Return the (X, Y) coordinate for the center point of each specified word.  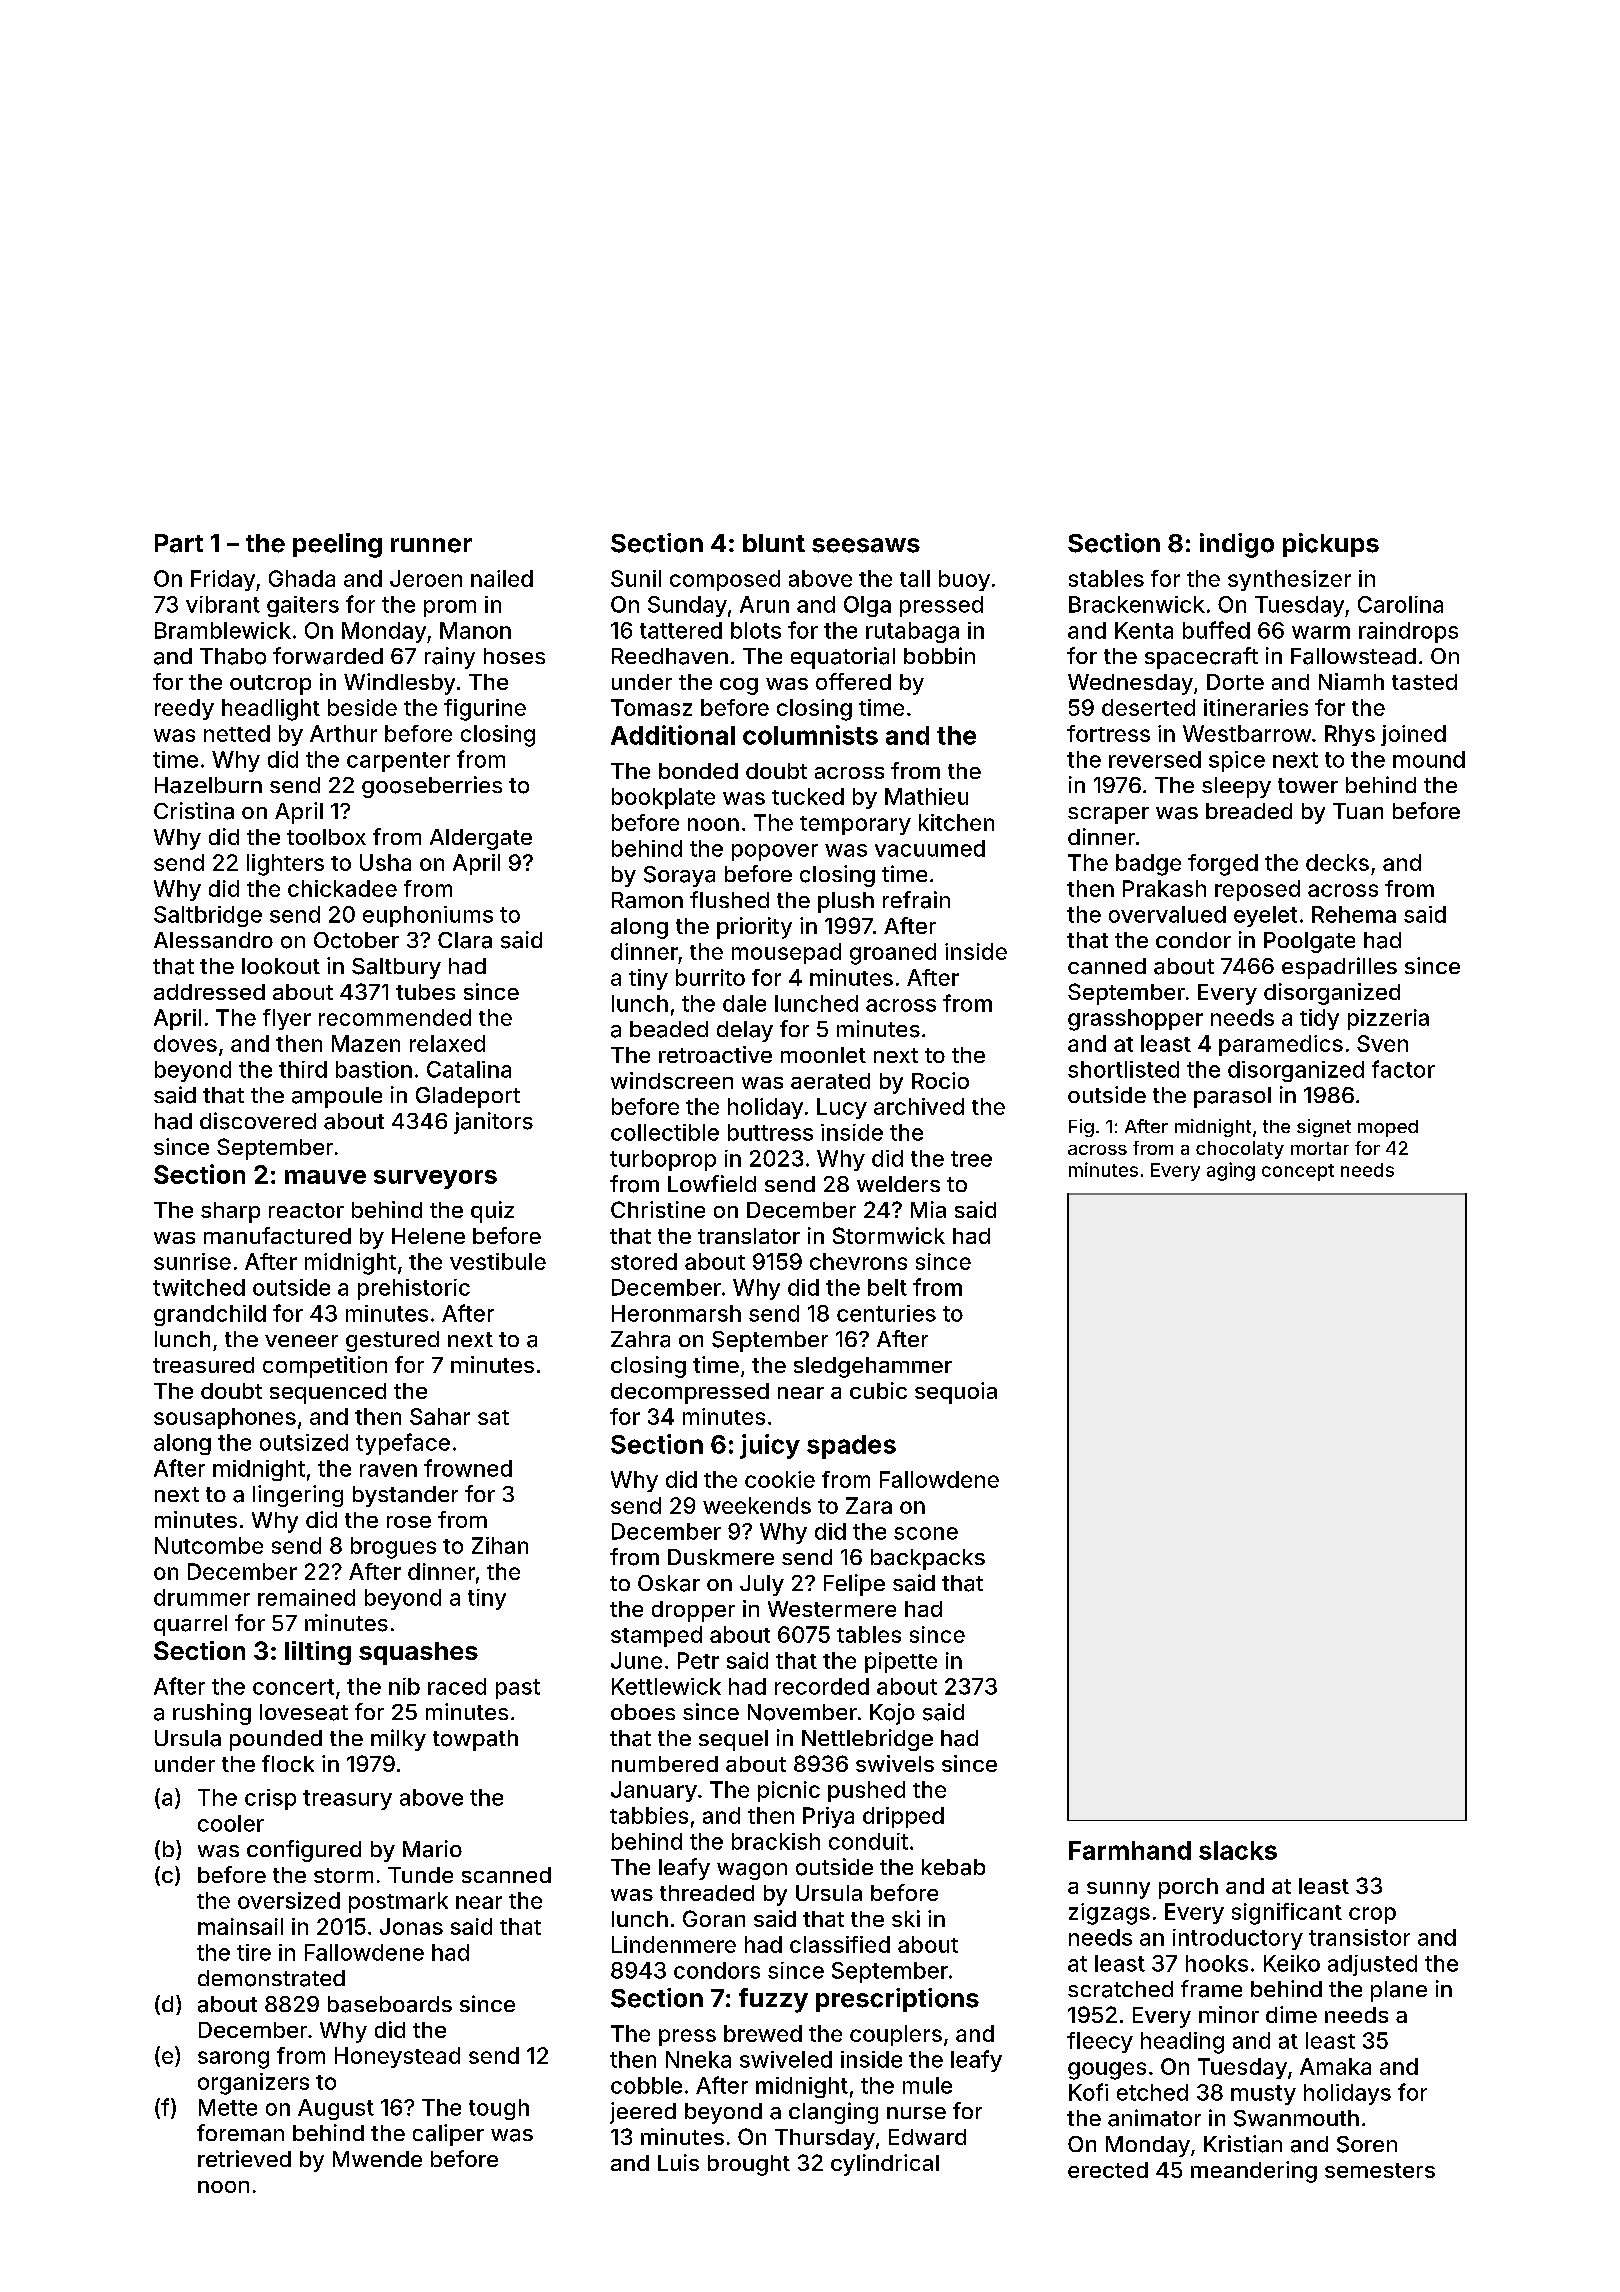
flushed (729, 899)
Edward (927, 2137)
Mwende (377, 2159)
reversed (1155, 759)
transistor (1359, 1937)
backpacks (928, 1559)
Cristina (194, 811)
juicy (770, 1446)
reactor (306, 1210)
